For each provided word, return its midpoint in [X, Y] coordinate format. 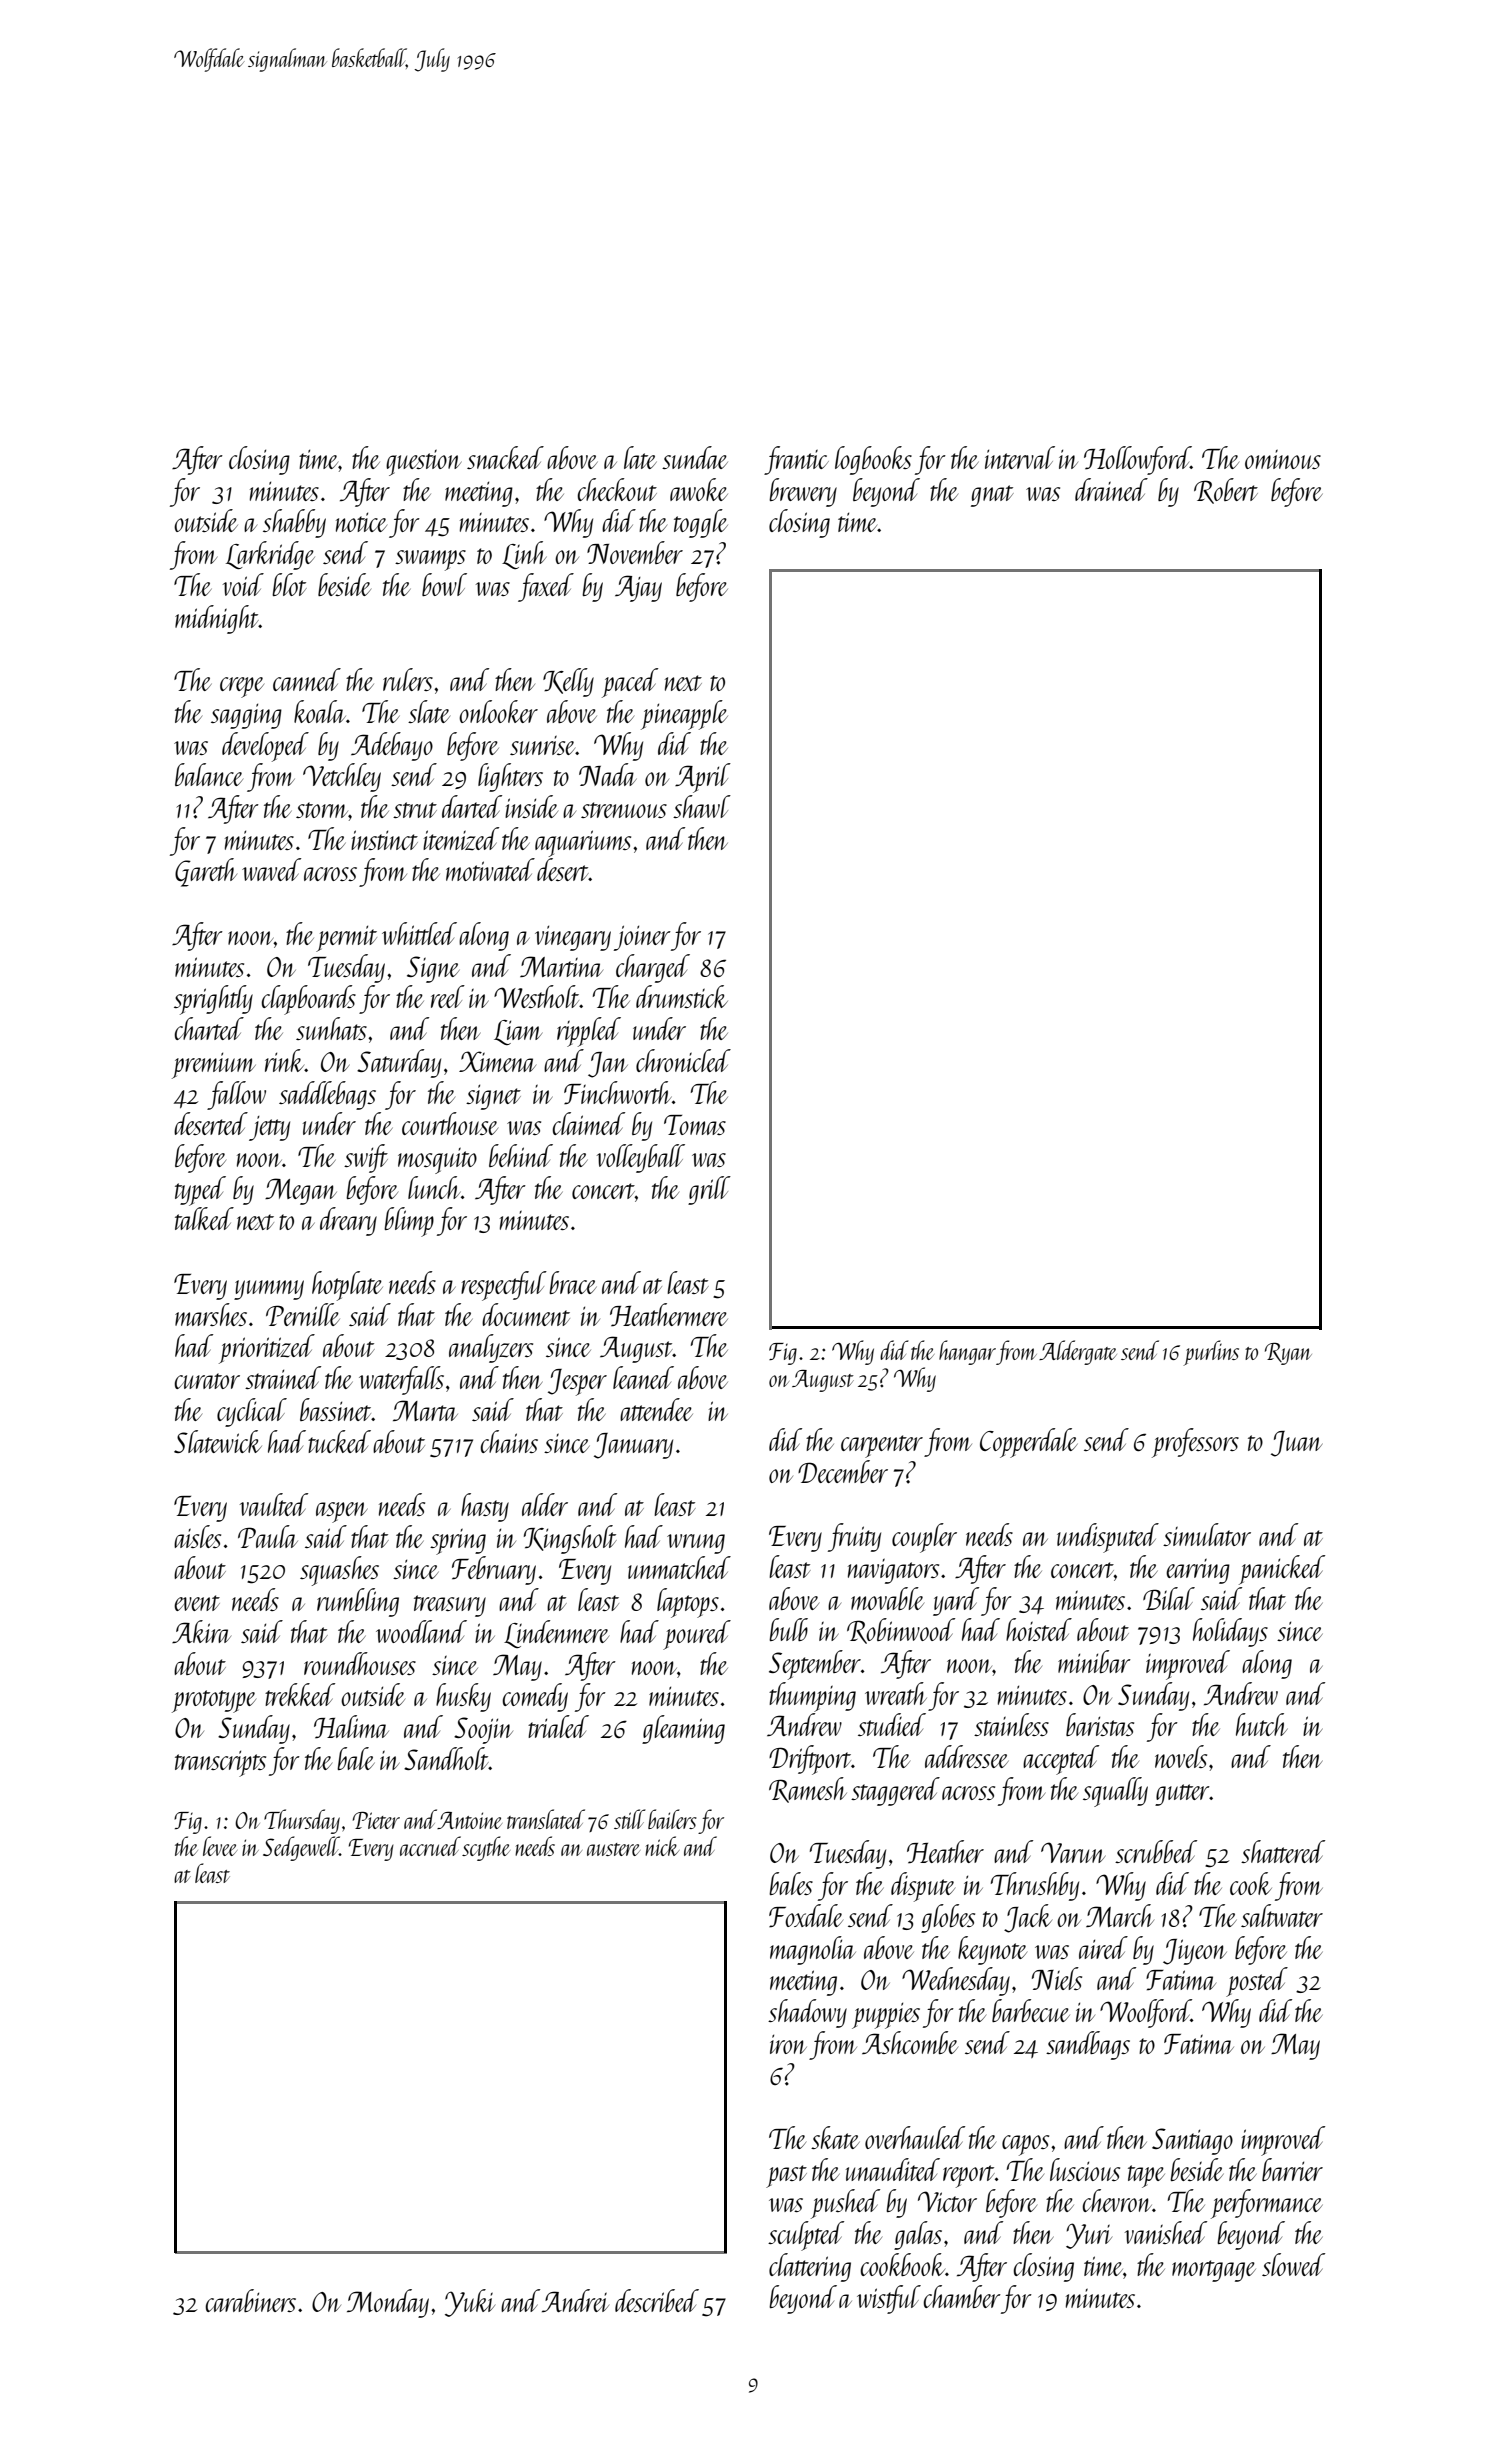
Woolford [1145, 2013]
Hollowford [1137, 460]
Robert [1226, 491]
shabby [294, 523]
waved [271, 869]
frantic [796, 460]
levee [220, 1846]
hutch [1261, 1724]
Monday [388, 2303]
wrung [696, 1544]
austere [613, 1849]
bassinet [336, 1409]
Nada [608, 774]
